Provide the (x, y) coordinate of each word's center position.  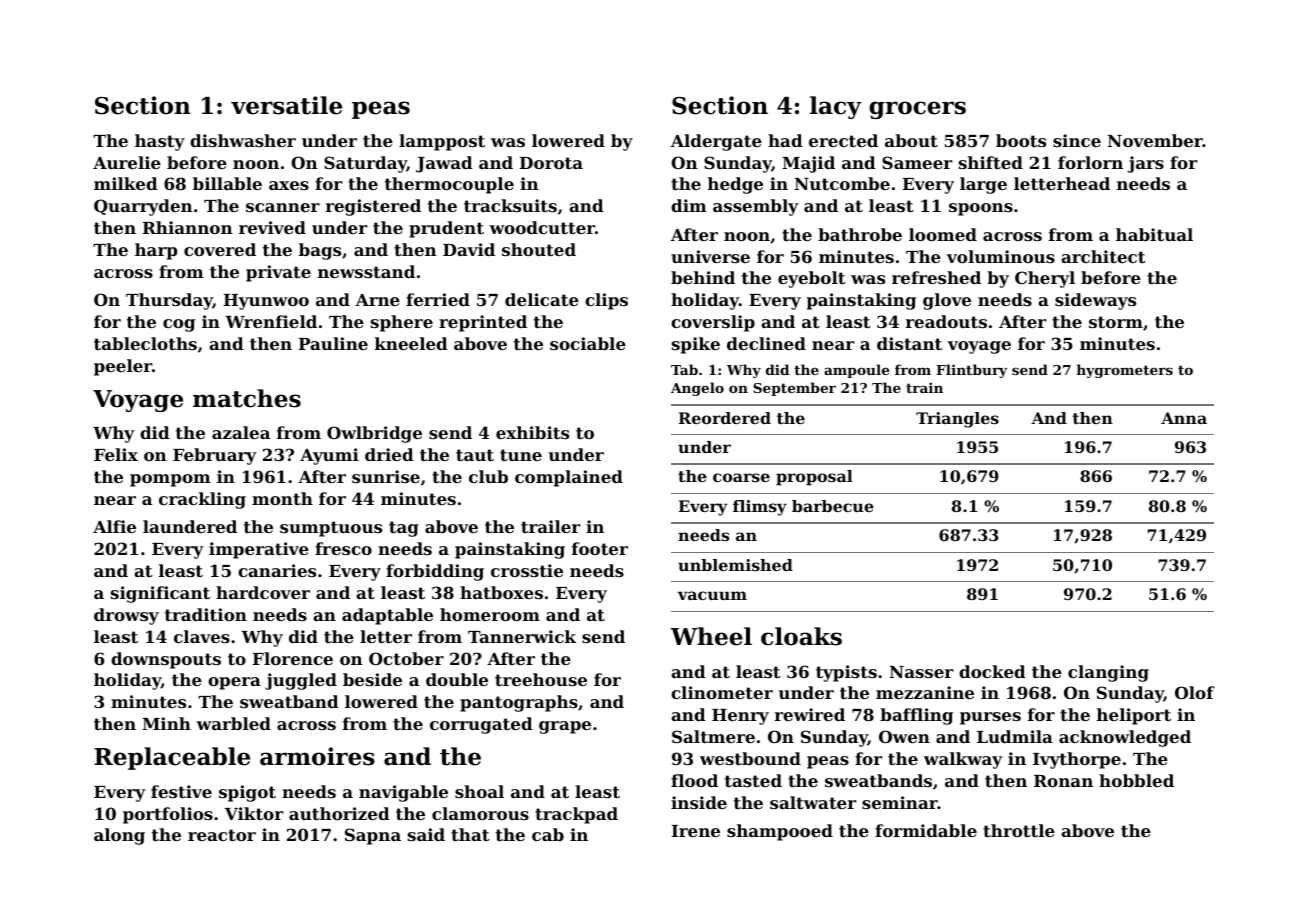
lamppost (442, 142)
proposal (814, 478)
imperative (259, 550)
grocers (917, 110)
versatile (286, 105)
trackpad (576, 815)
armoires (317, 756)
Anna (1184, 418)
